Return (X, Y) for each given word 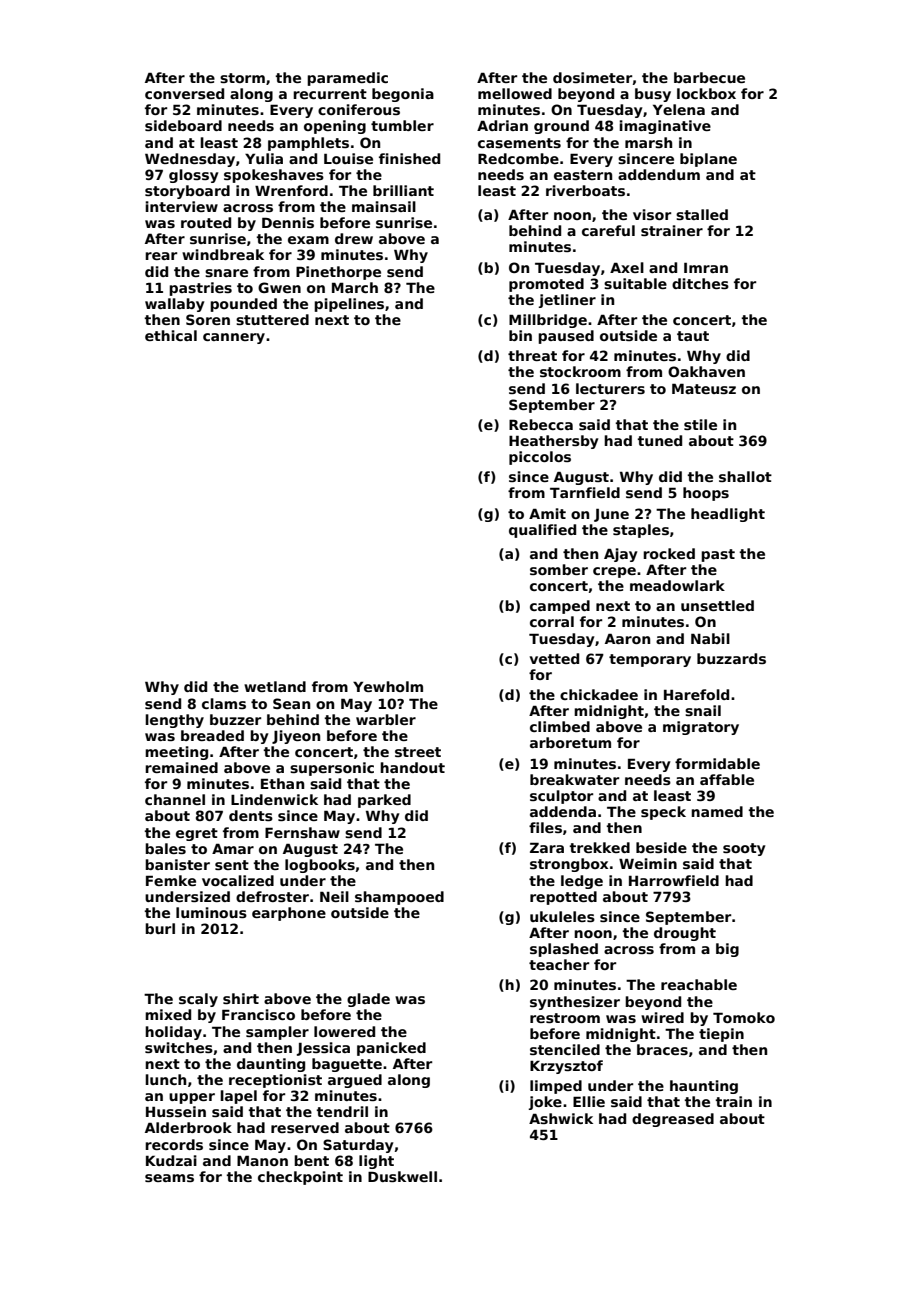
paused (566, 337)
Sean (291, 703)
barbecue (709, 77)
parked (384, 801)
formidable (717, 763)
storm (242, 78)
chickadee (599, 694)
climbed (560, 726)
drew (354, 238)
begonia (403, 95)
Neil (334, 896)
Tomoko (744, 1017)
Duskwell (402, 1176)
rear (161, 256)
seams (169, 1178)
